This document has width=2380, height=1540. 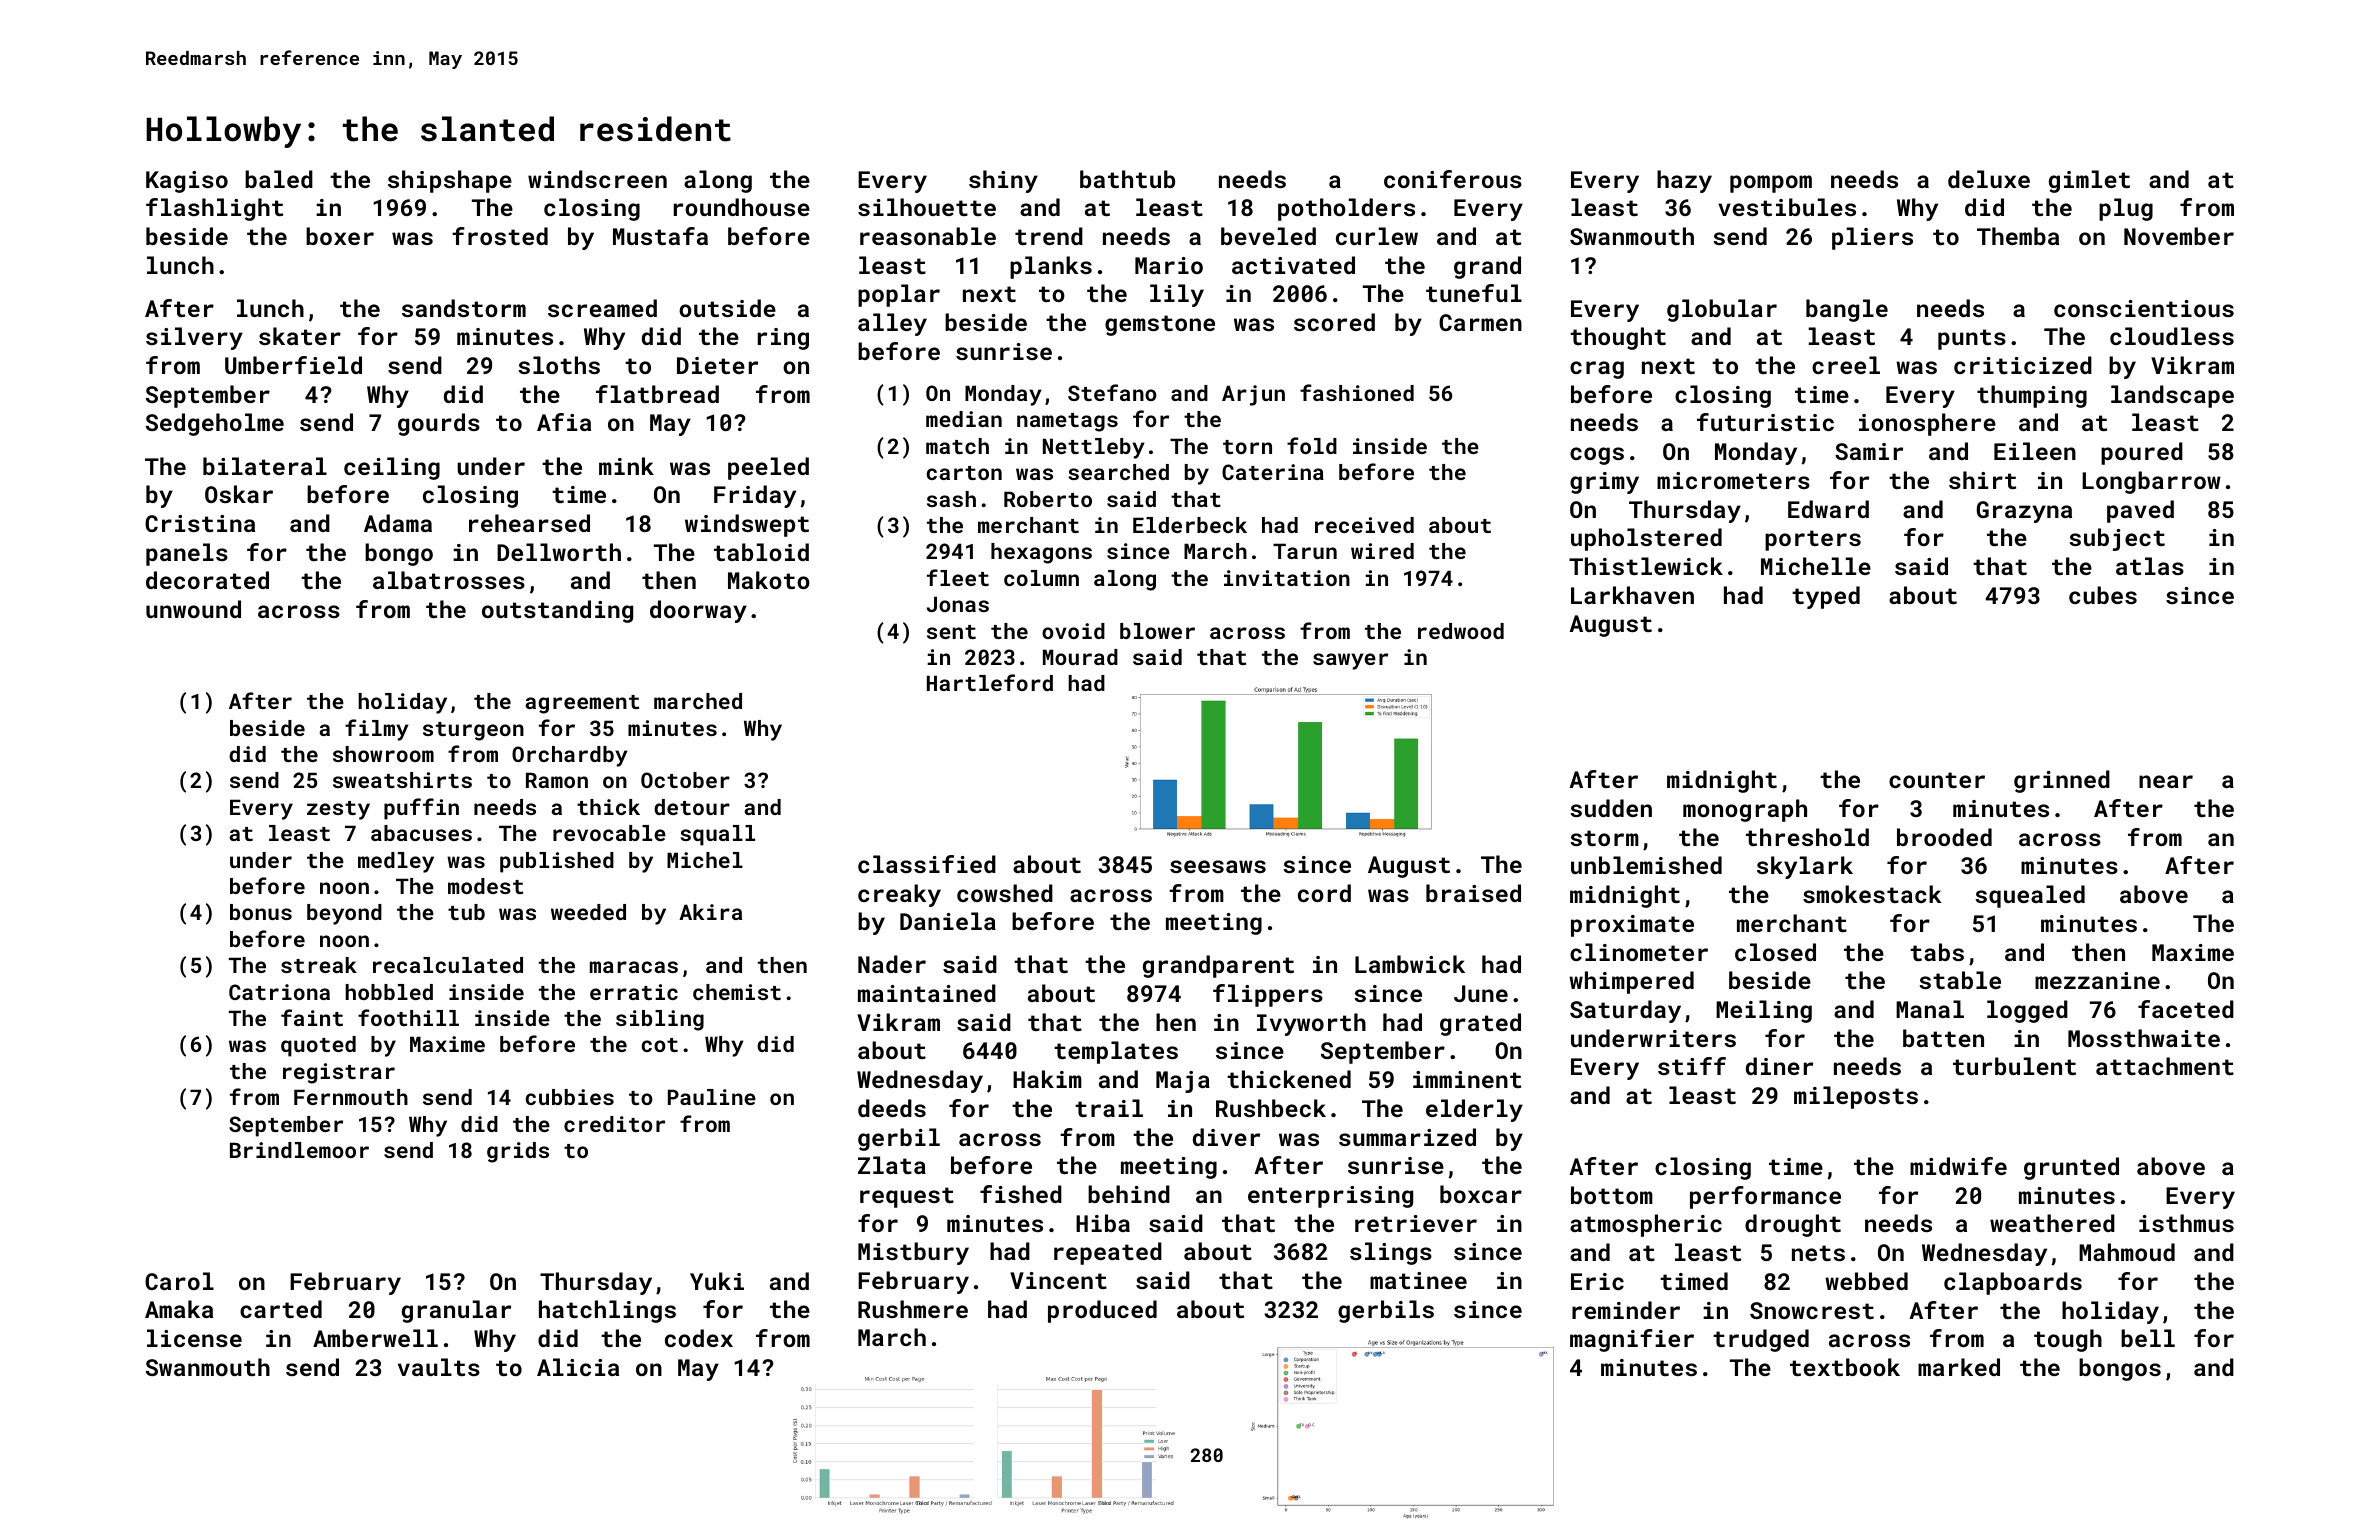 What do you see at coordinates (215, 424) in the document?
I see `Sedgeholme` at bounding box center [215, 424].
